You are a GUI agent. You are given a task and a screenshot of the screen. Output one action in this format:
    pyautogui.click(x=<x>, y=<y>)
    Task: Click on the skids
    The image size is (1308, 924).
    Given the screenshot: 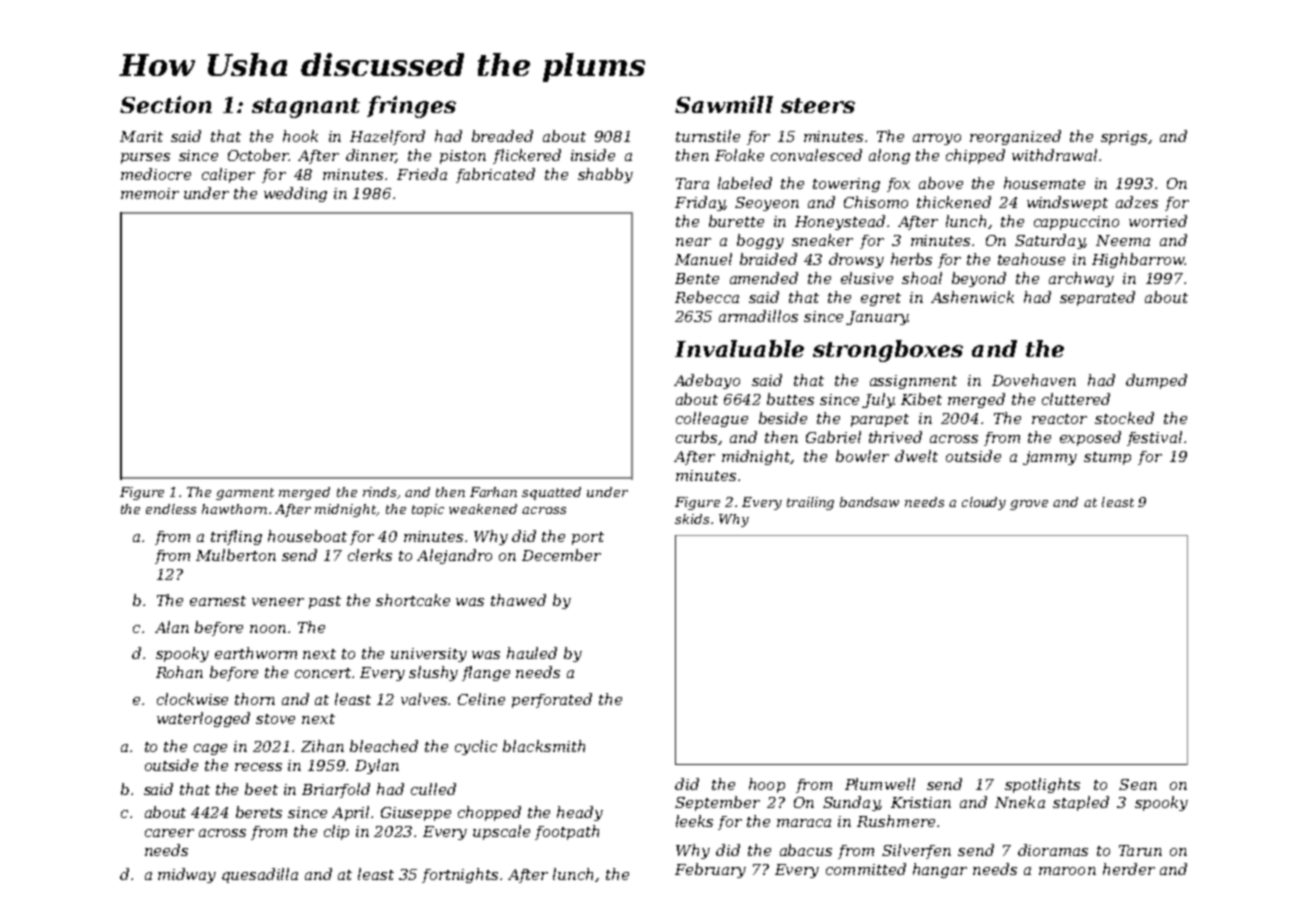 What is the action you would take?
    pyautogui.click(x=692, y=519)
